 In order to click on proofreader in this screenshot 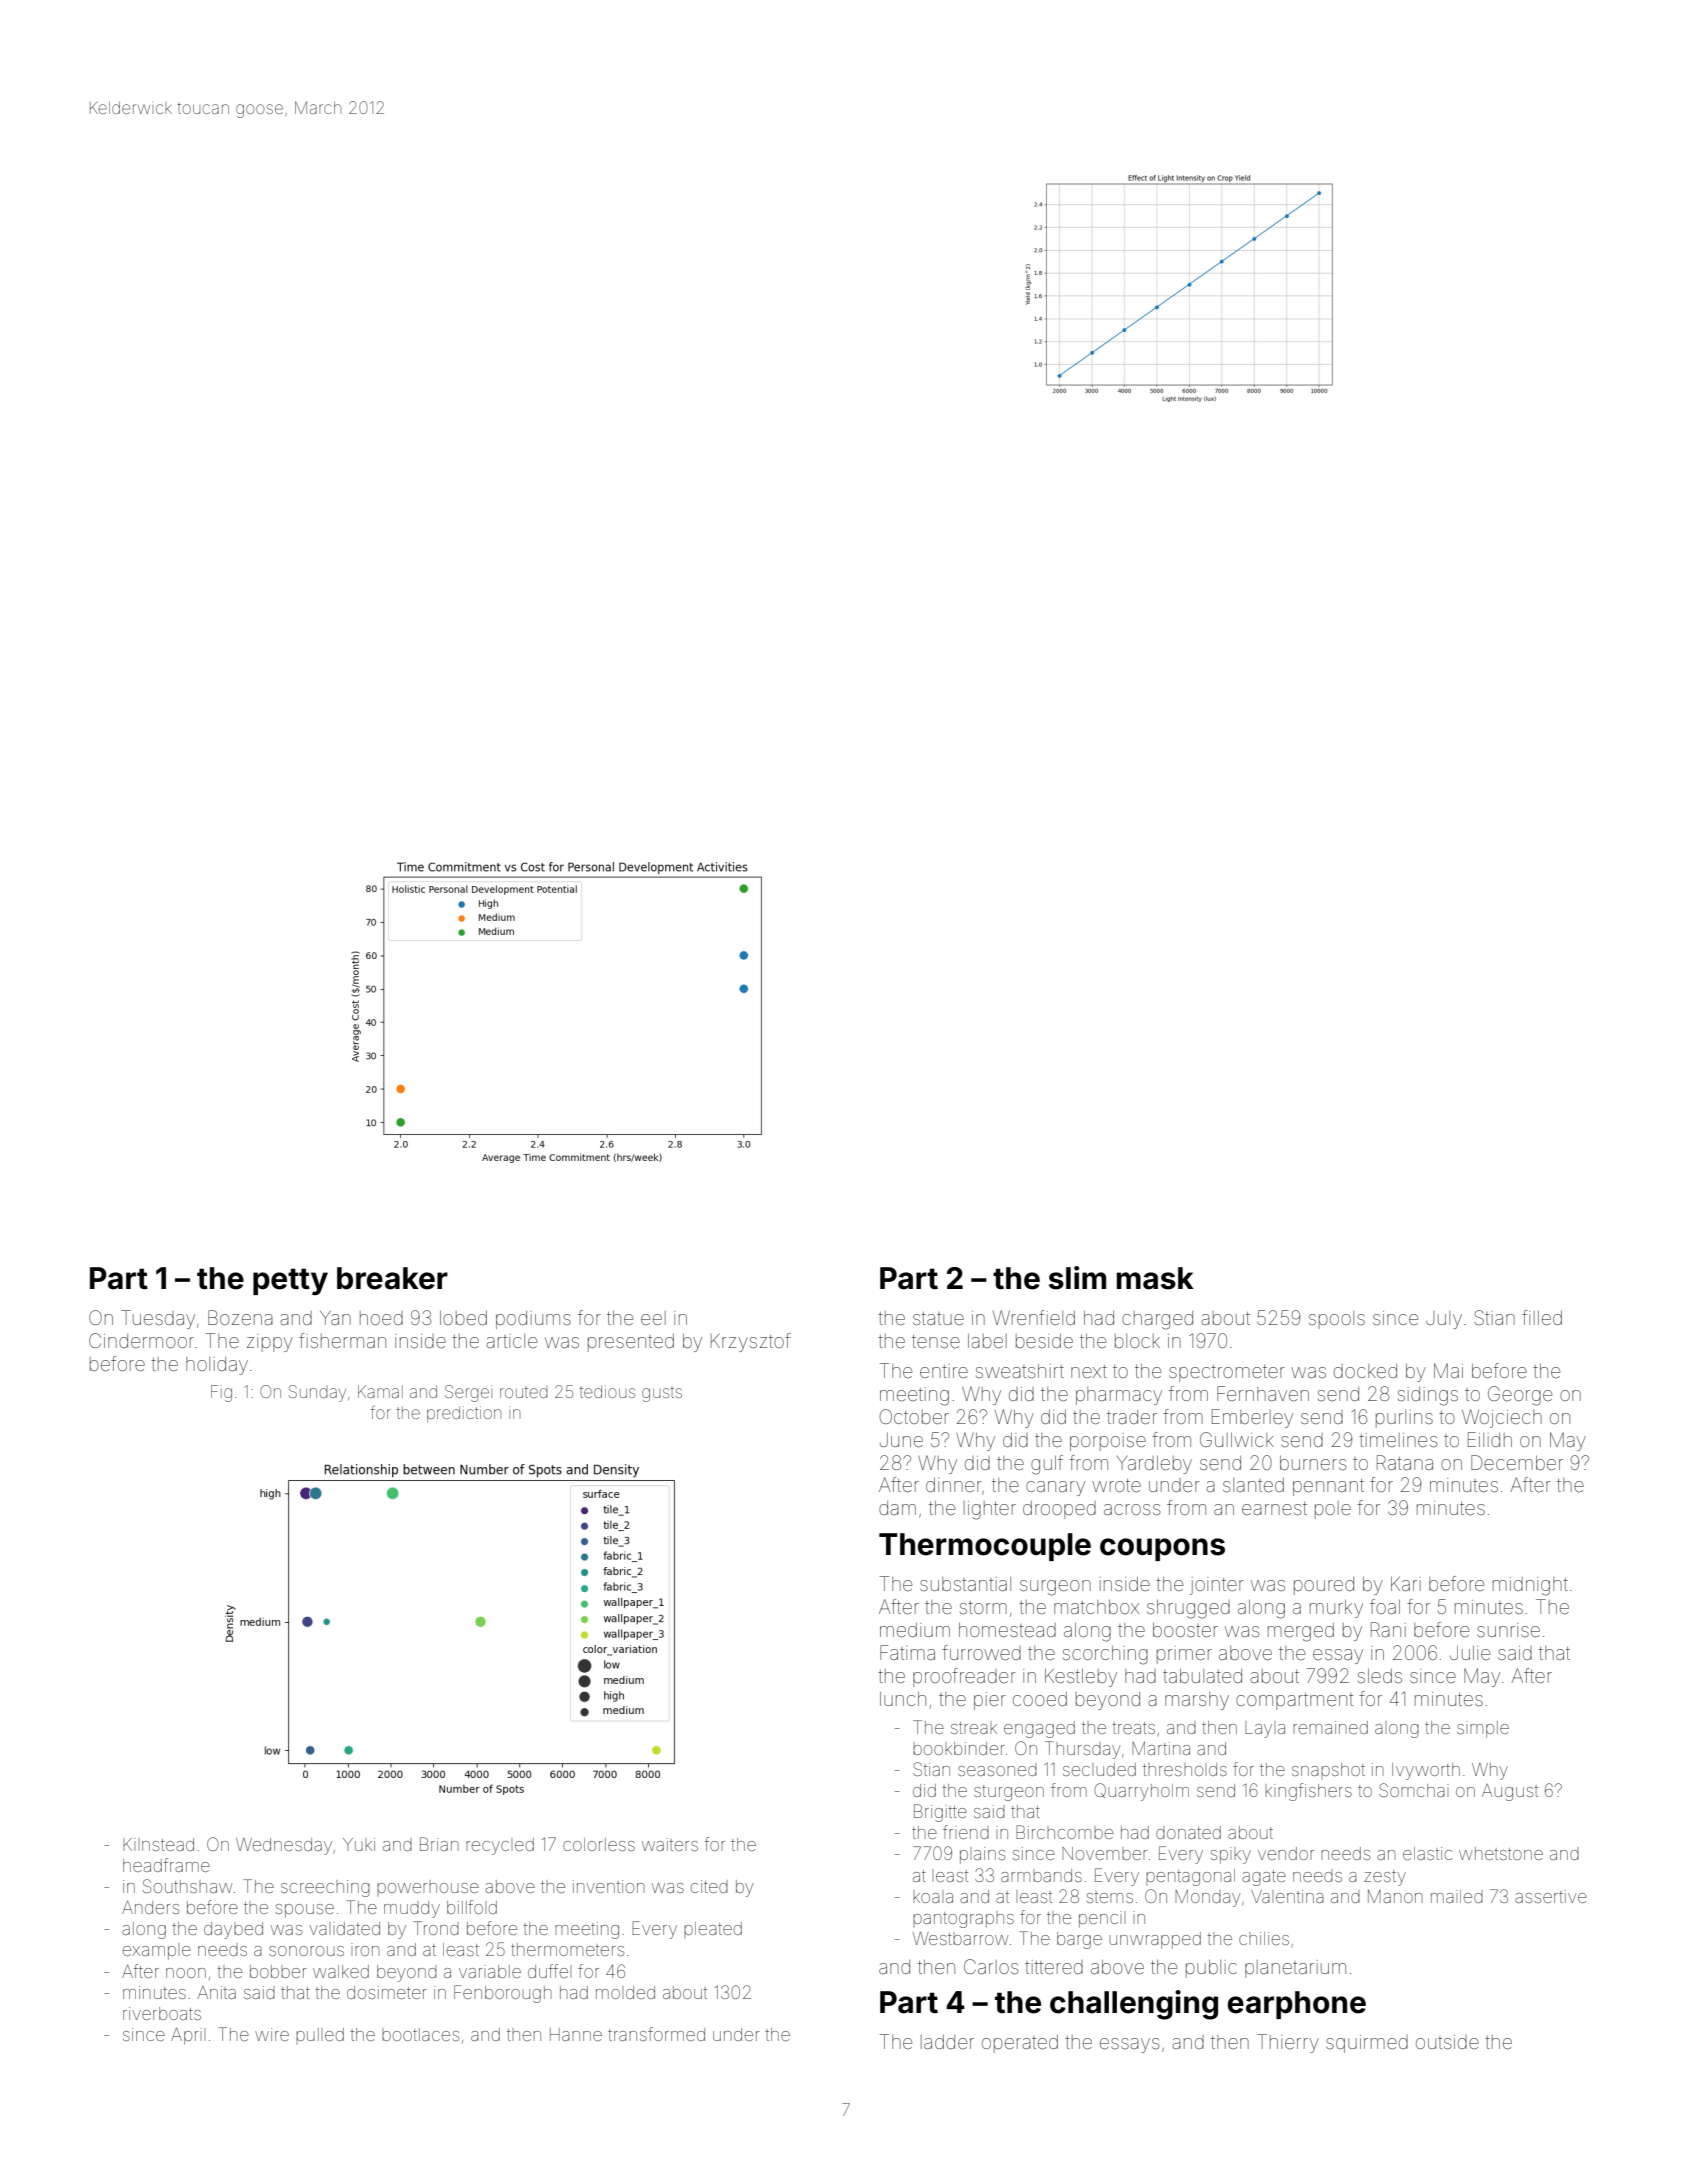, I will do `click(964, 1677)`.
